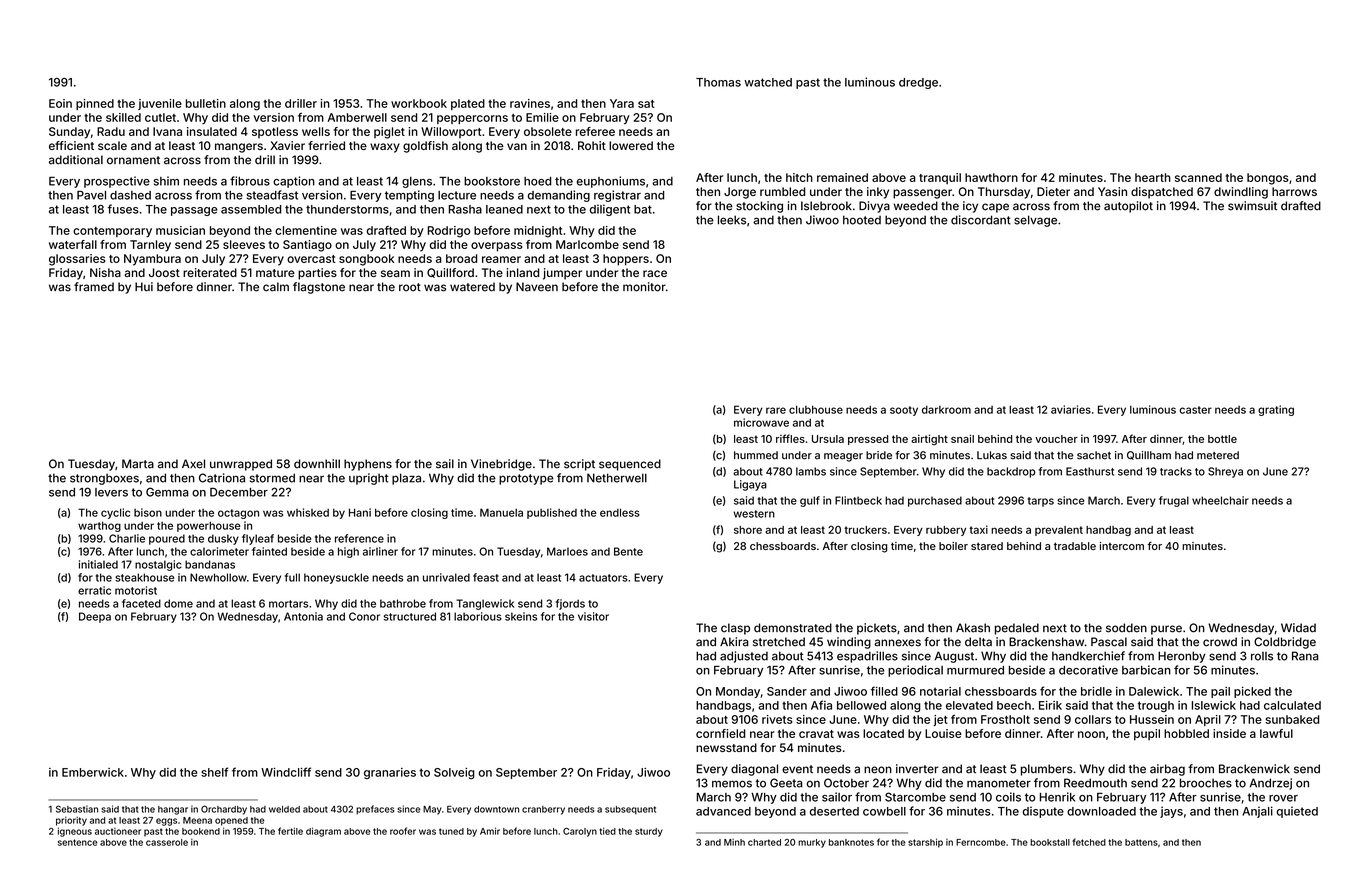 Image resolution: width=1372 pixels, height=887 pixels. What do you see at coordinates (530, 103) in the screenshot?
I see `ravines` at bounding box center [530, 103].
